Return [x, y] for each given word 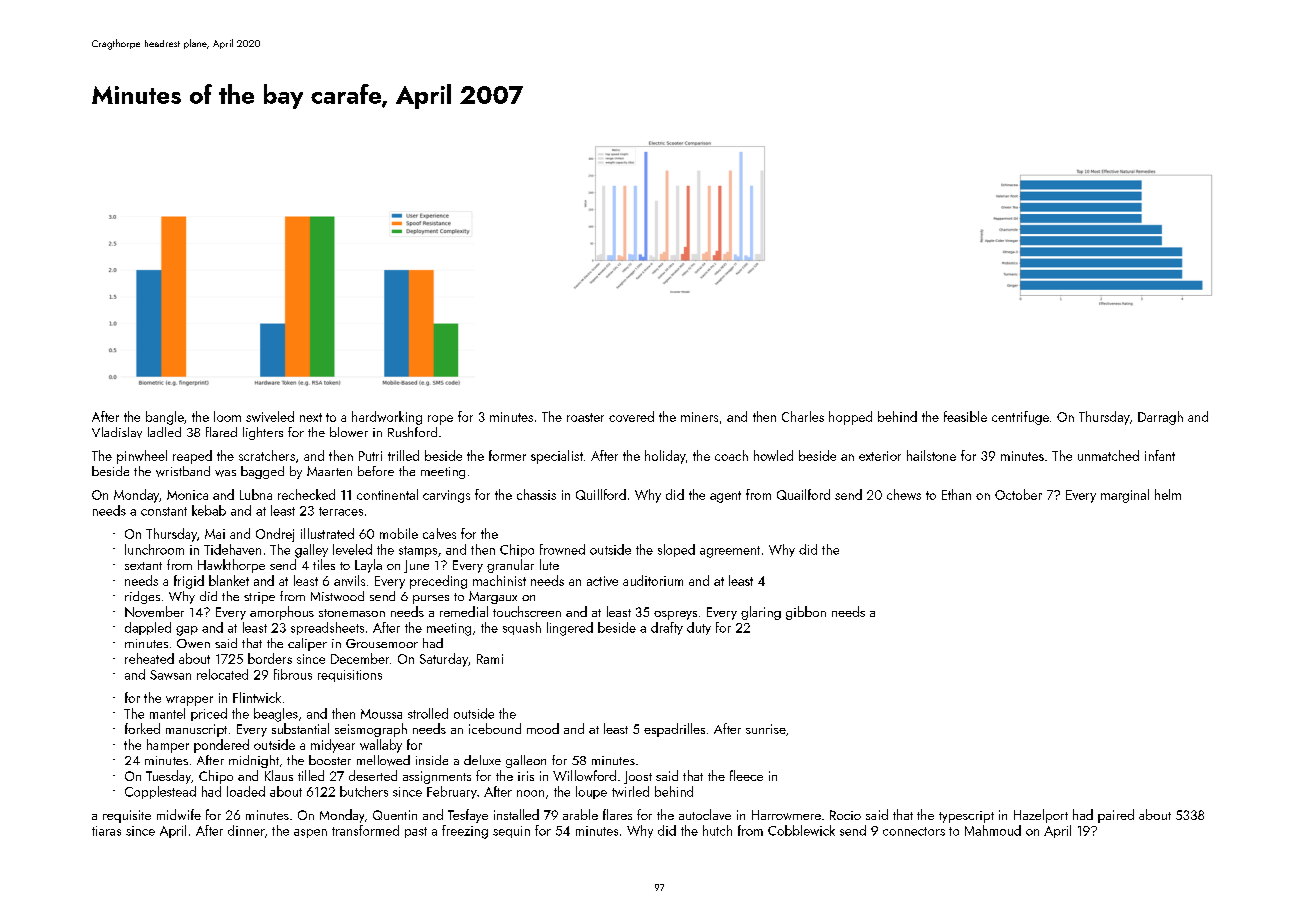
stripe [259, 598]
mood [543, 728]
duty [699, 628]
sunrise [766, 729]
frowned [562, 549]
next [311, 417]
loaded [246, 791]
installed [516, 814]
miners [699, 417]
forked [142, 728]
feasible [965, 416]
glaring [761, 613]
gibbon [806, 613]
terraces [341, 511]
